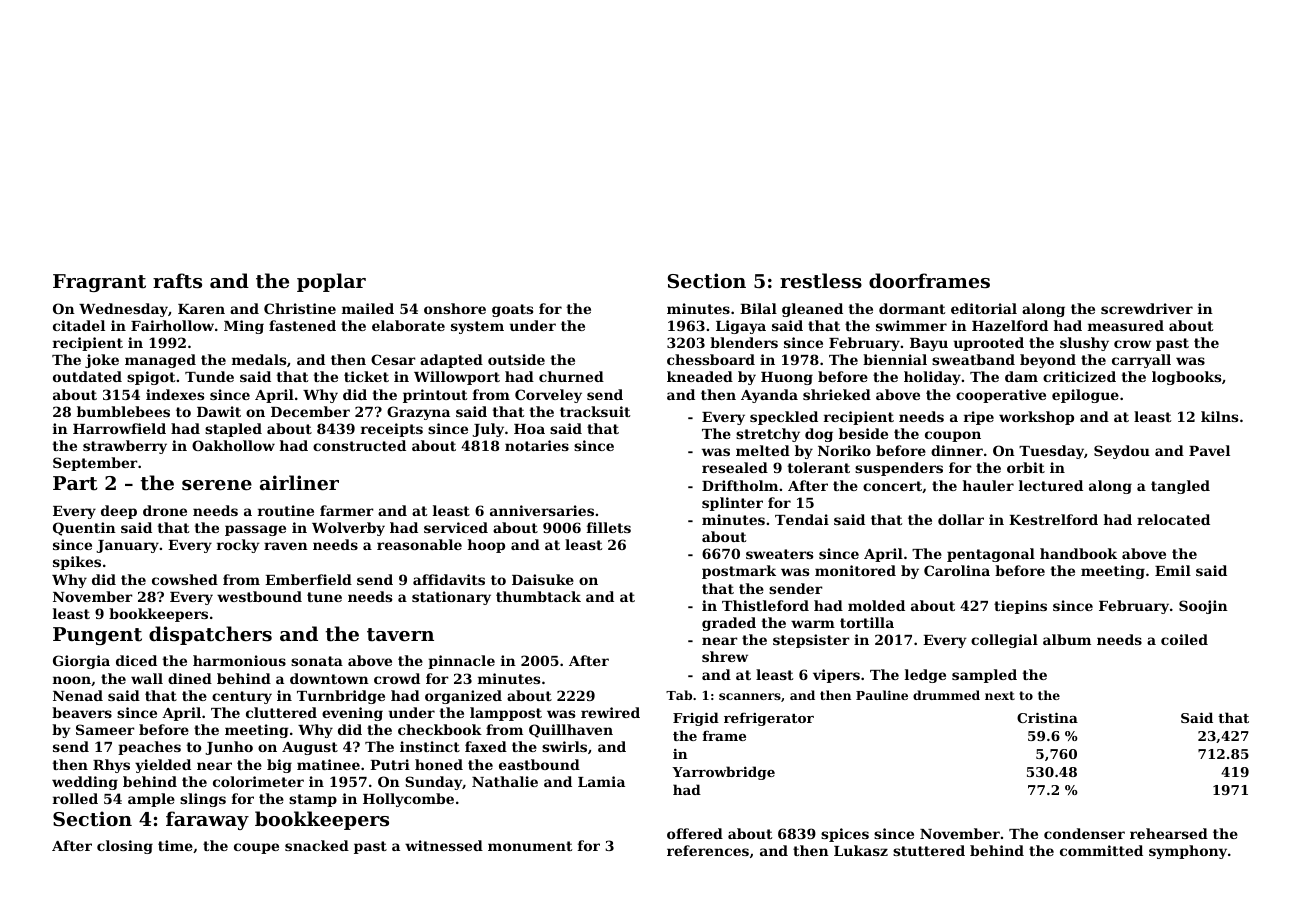 The image size is (1308, 924). I want to click on rehearsed, so click(1169, 833).
